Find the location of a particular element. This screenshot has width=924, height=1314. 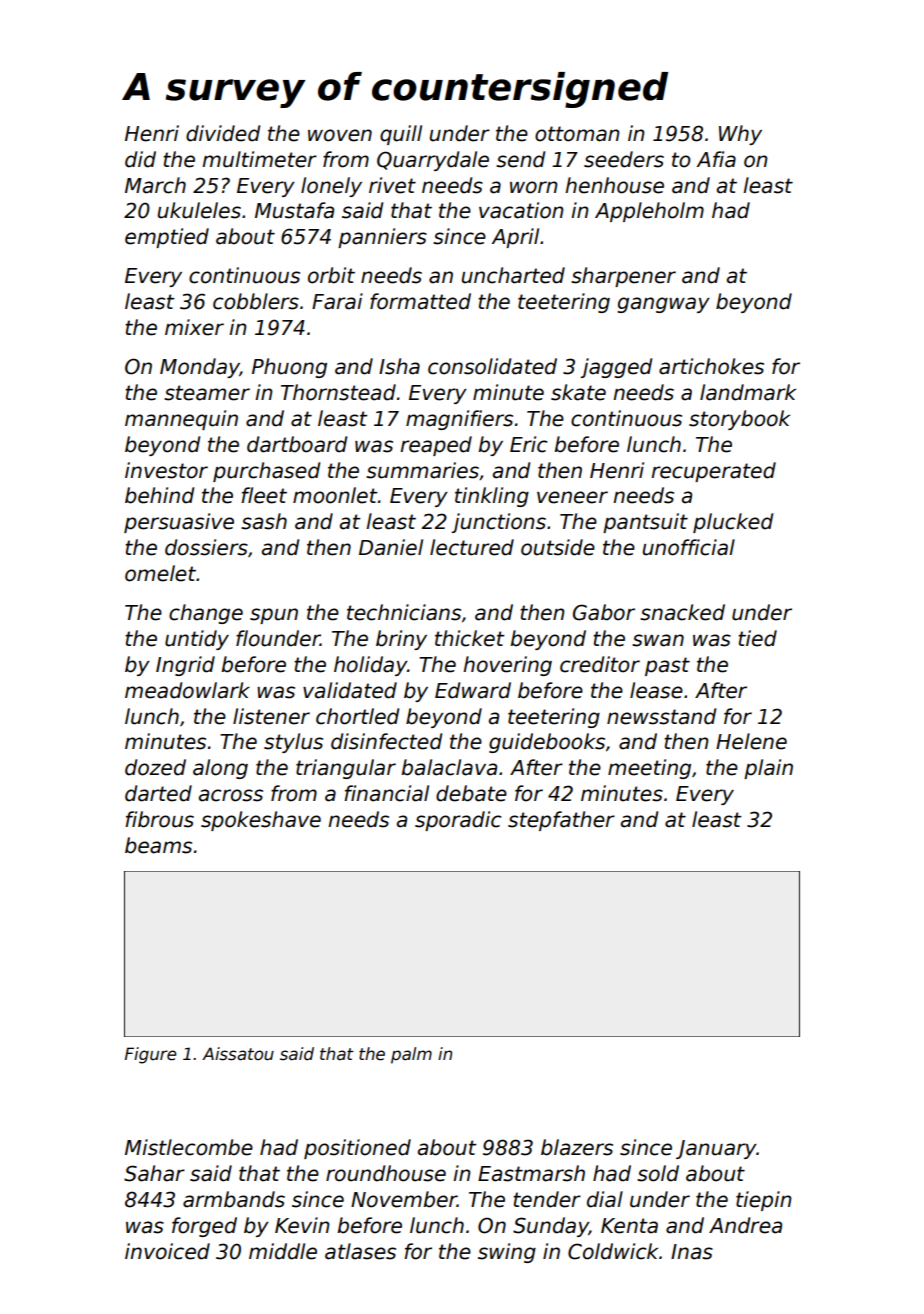

blazers is located at coordinates (577, 1147).
